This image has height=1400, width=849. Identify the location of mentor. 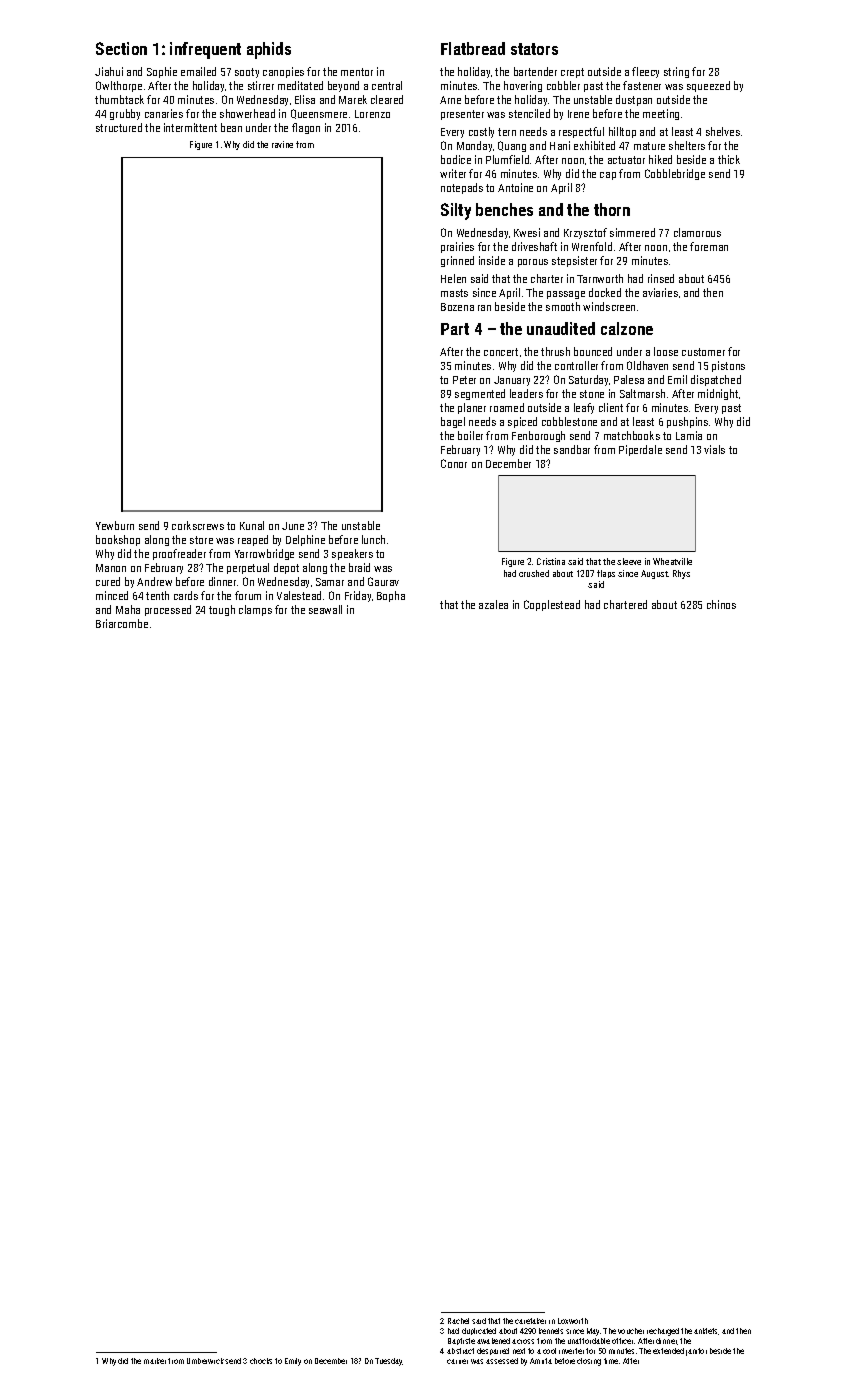
(357, 72).
